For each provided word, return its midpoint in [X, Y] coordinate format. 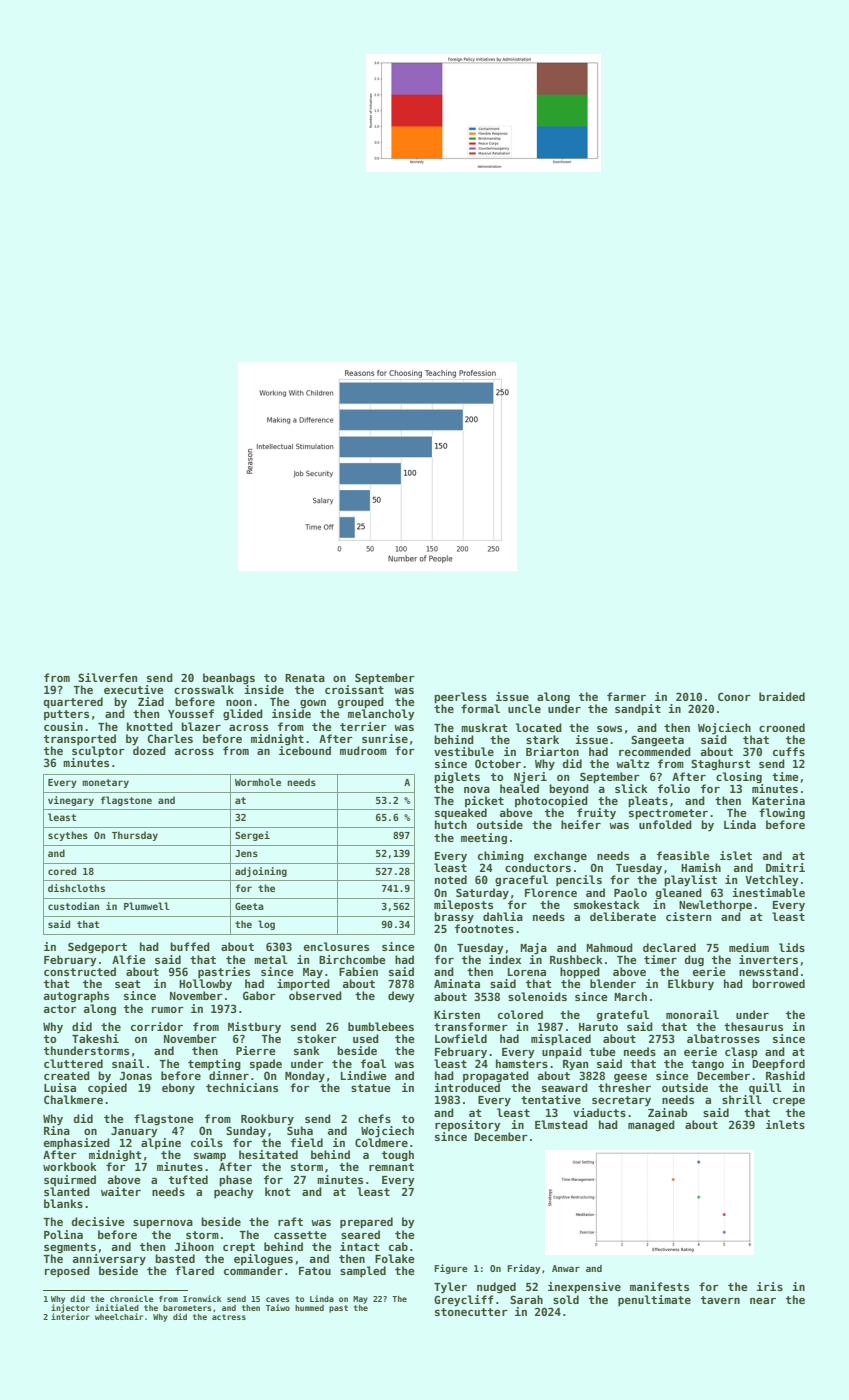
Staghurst [721, 765]
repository [468, 1126]
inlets [785, 1124]
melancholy [381, 715]
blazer [201, 726]
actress [229, 1317]
